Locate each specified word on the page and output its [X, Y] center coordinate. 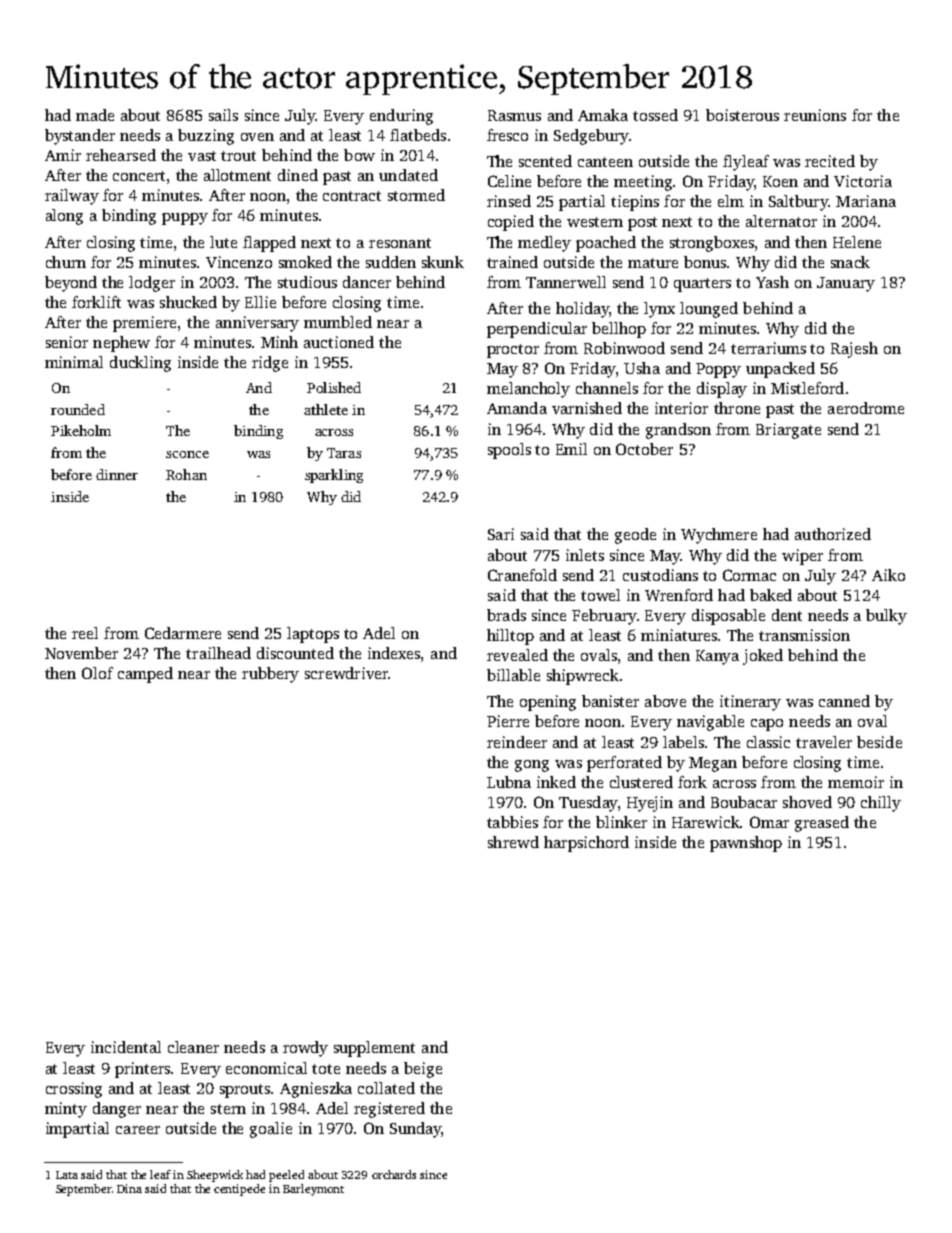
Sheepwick [215, 1176]
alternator [781, 221]
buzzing [206, 137]
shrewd [513, 842]
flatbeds [418, 135]
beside [879, 742]
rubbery [270, 675]
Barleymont [313, 1190]
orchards [394, 1174]
